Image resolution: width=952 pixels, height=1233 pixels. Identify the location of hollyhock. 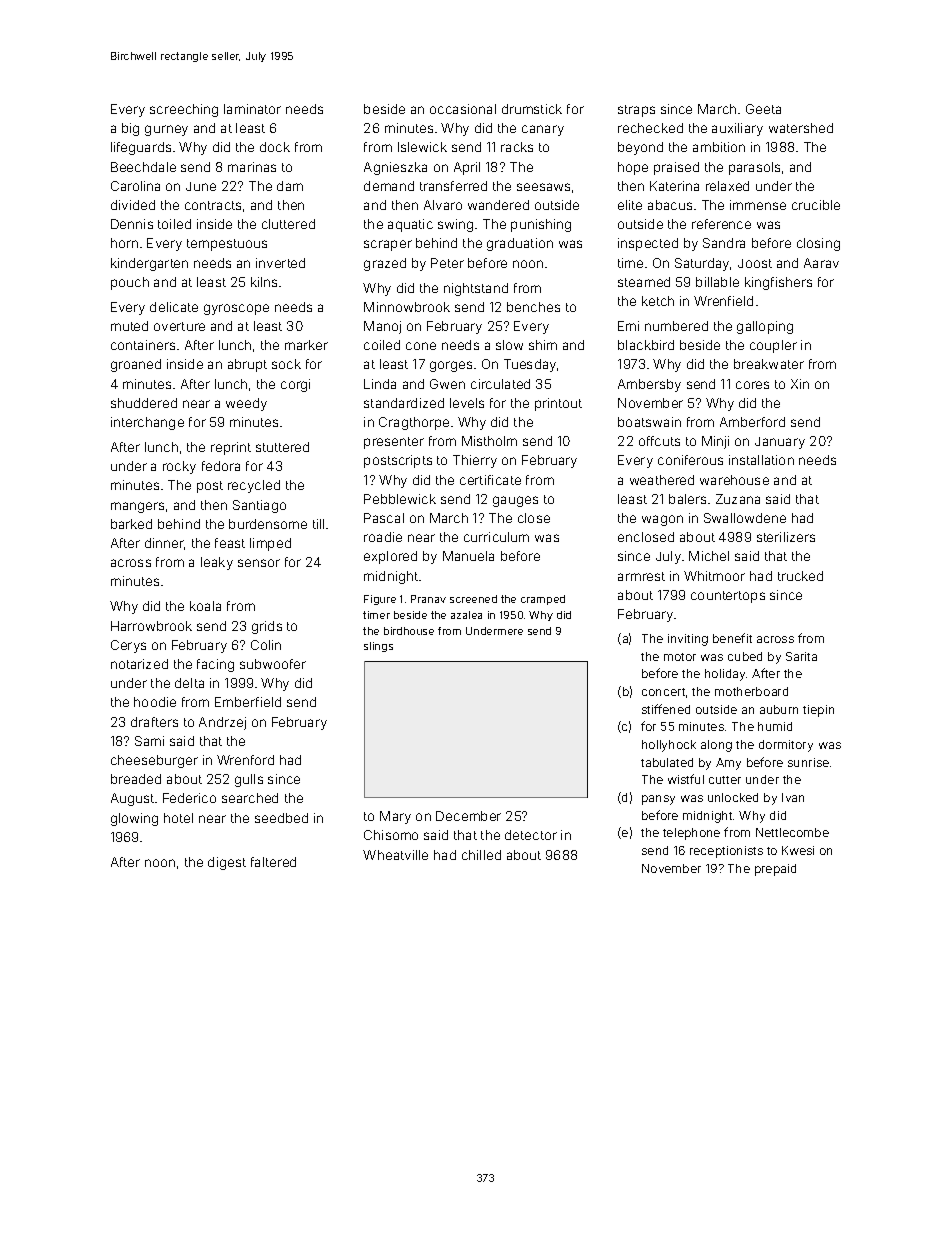
(669, 746).
